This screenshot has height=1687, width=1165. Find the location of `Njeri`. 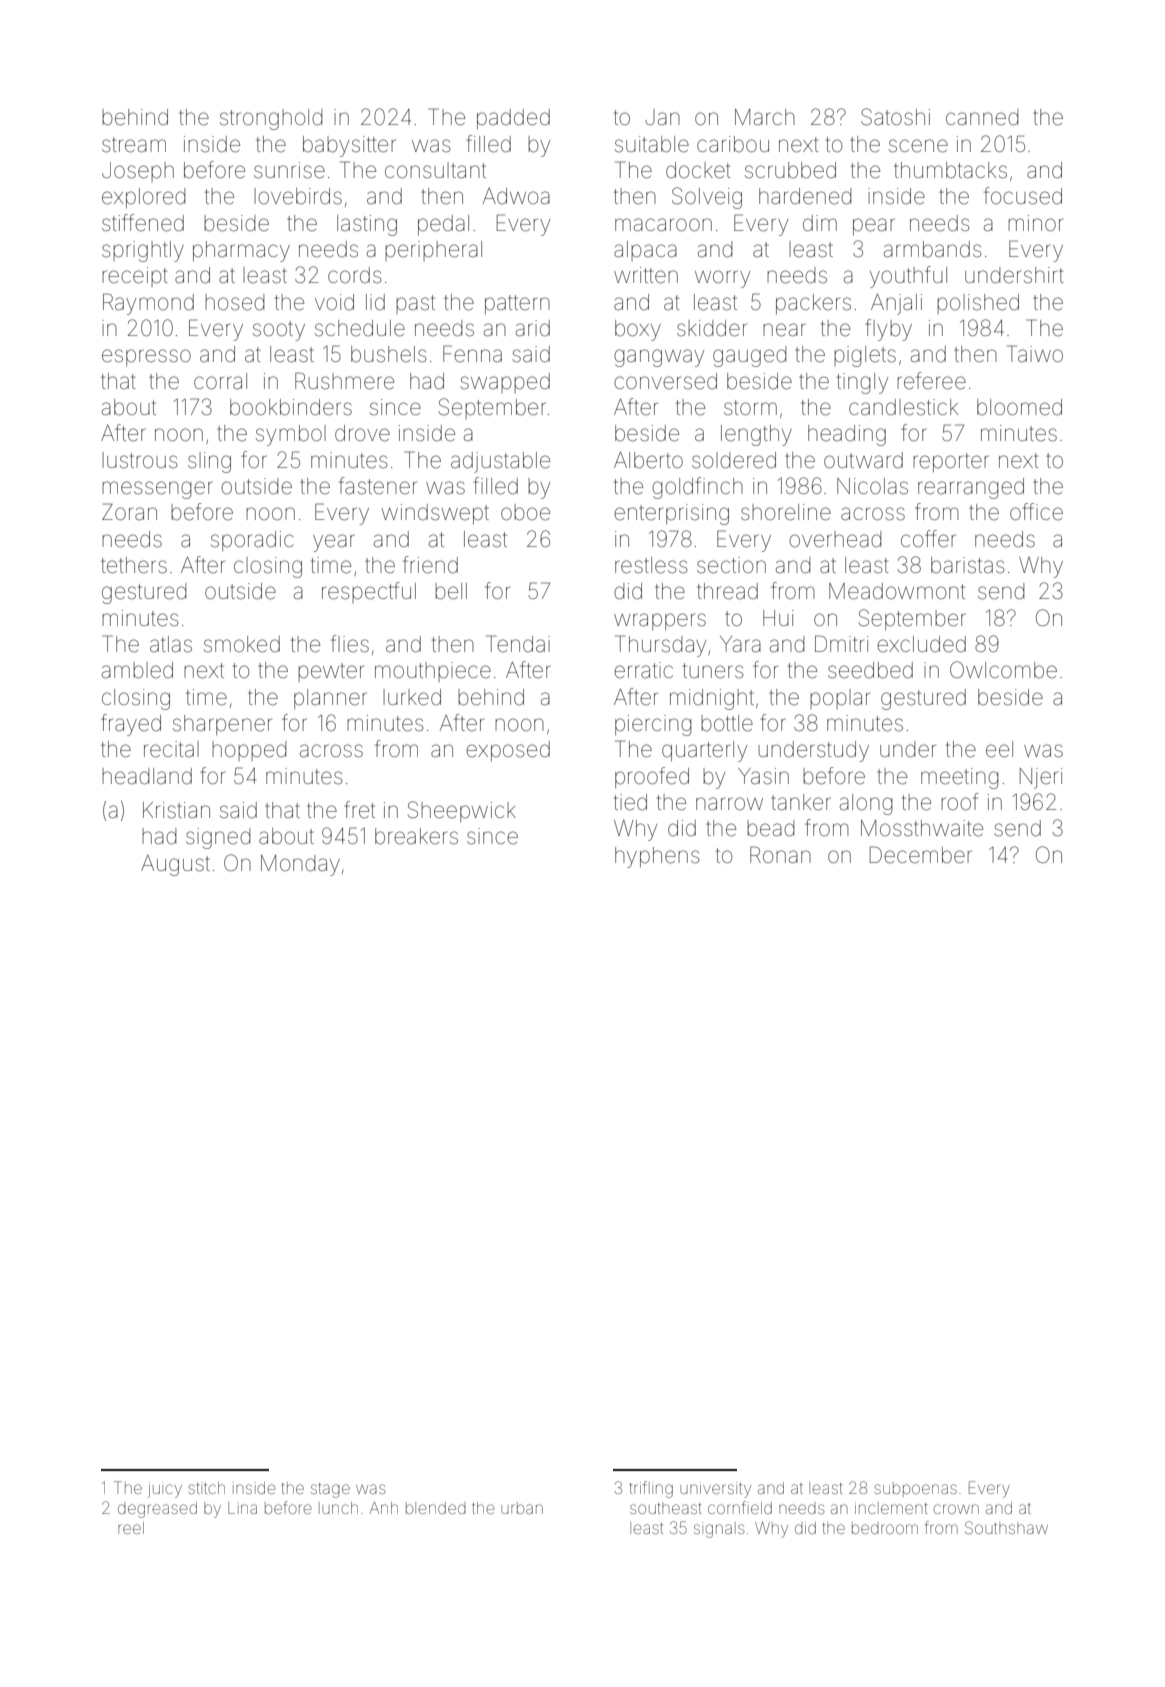

Njeri is located at coordinates (1041, 778).
